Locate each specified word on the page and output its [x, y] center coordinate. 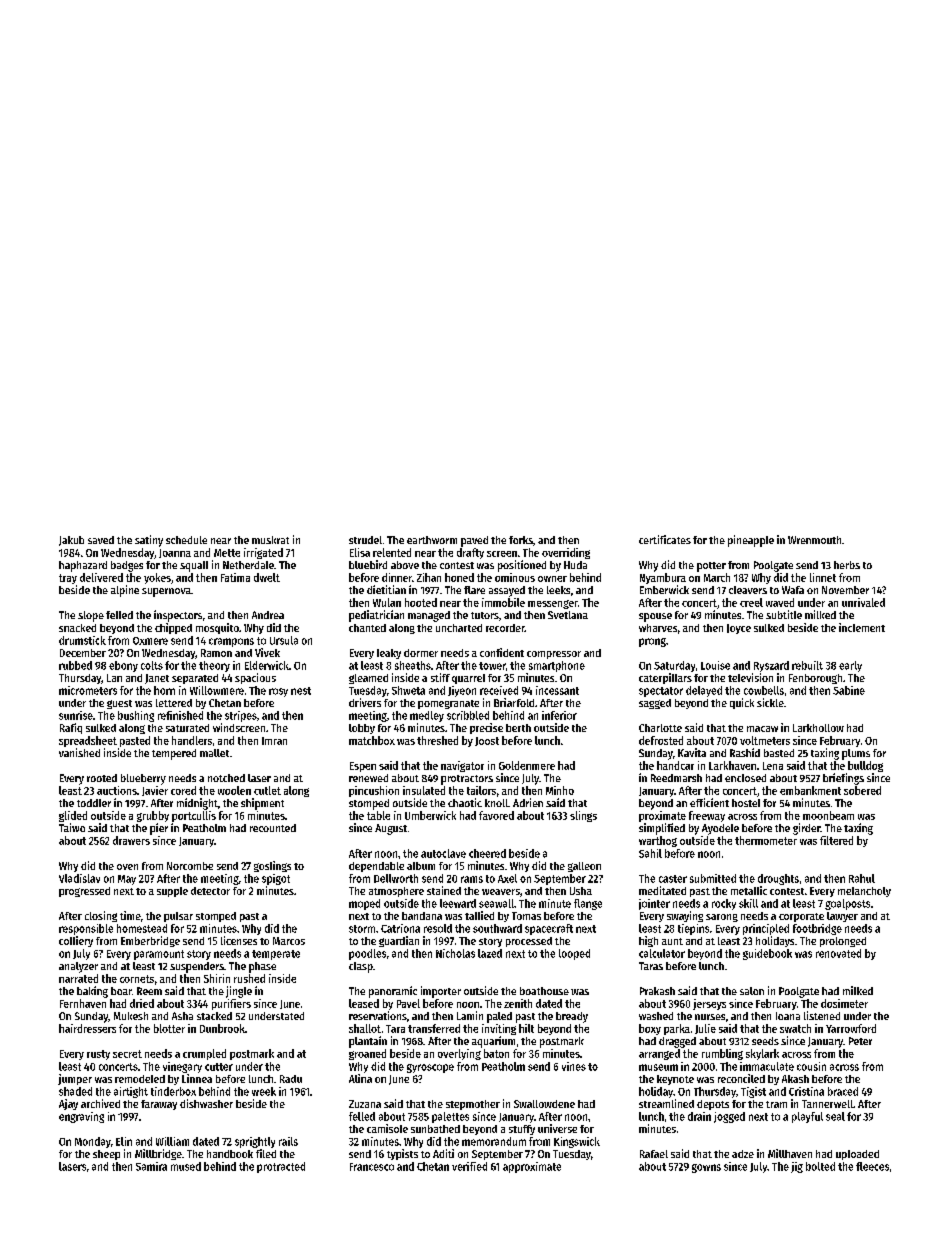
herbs [847, 565]
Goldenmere [527, 765]
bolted [820, 1166]
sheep [106, 1155]
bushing [136, 716]
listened [822, 1015]
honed [459, 577]
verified [469, 1166]
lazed [490, 953]
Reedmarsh [676, 778]
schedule [186, 540]
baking [92, 992]
